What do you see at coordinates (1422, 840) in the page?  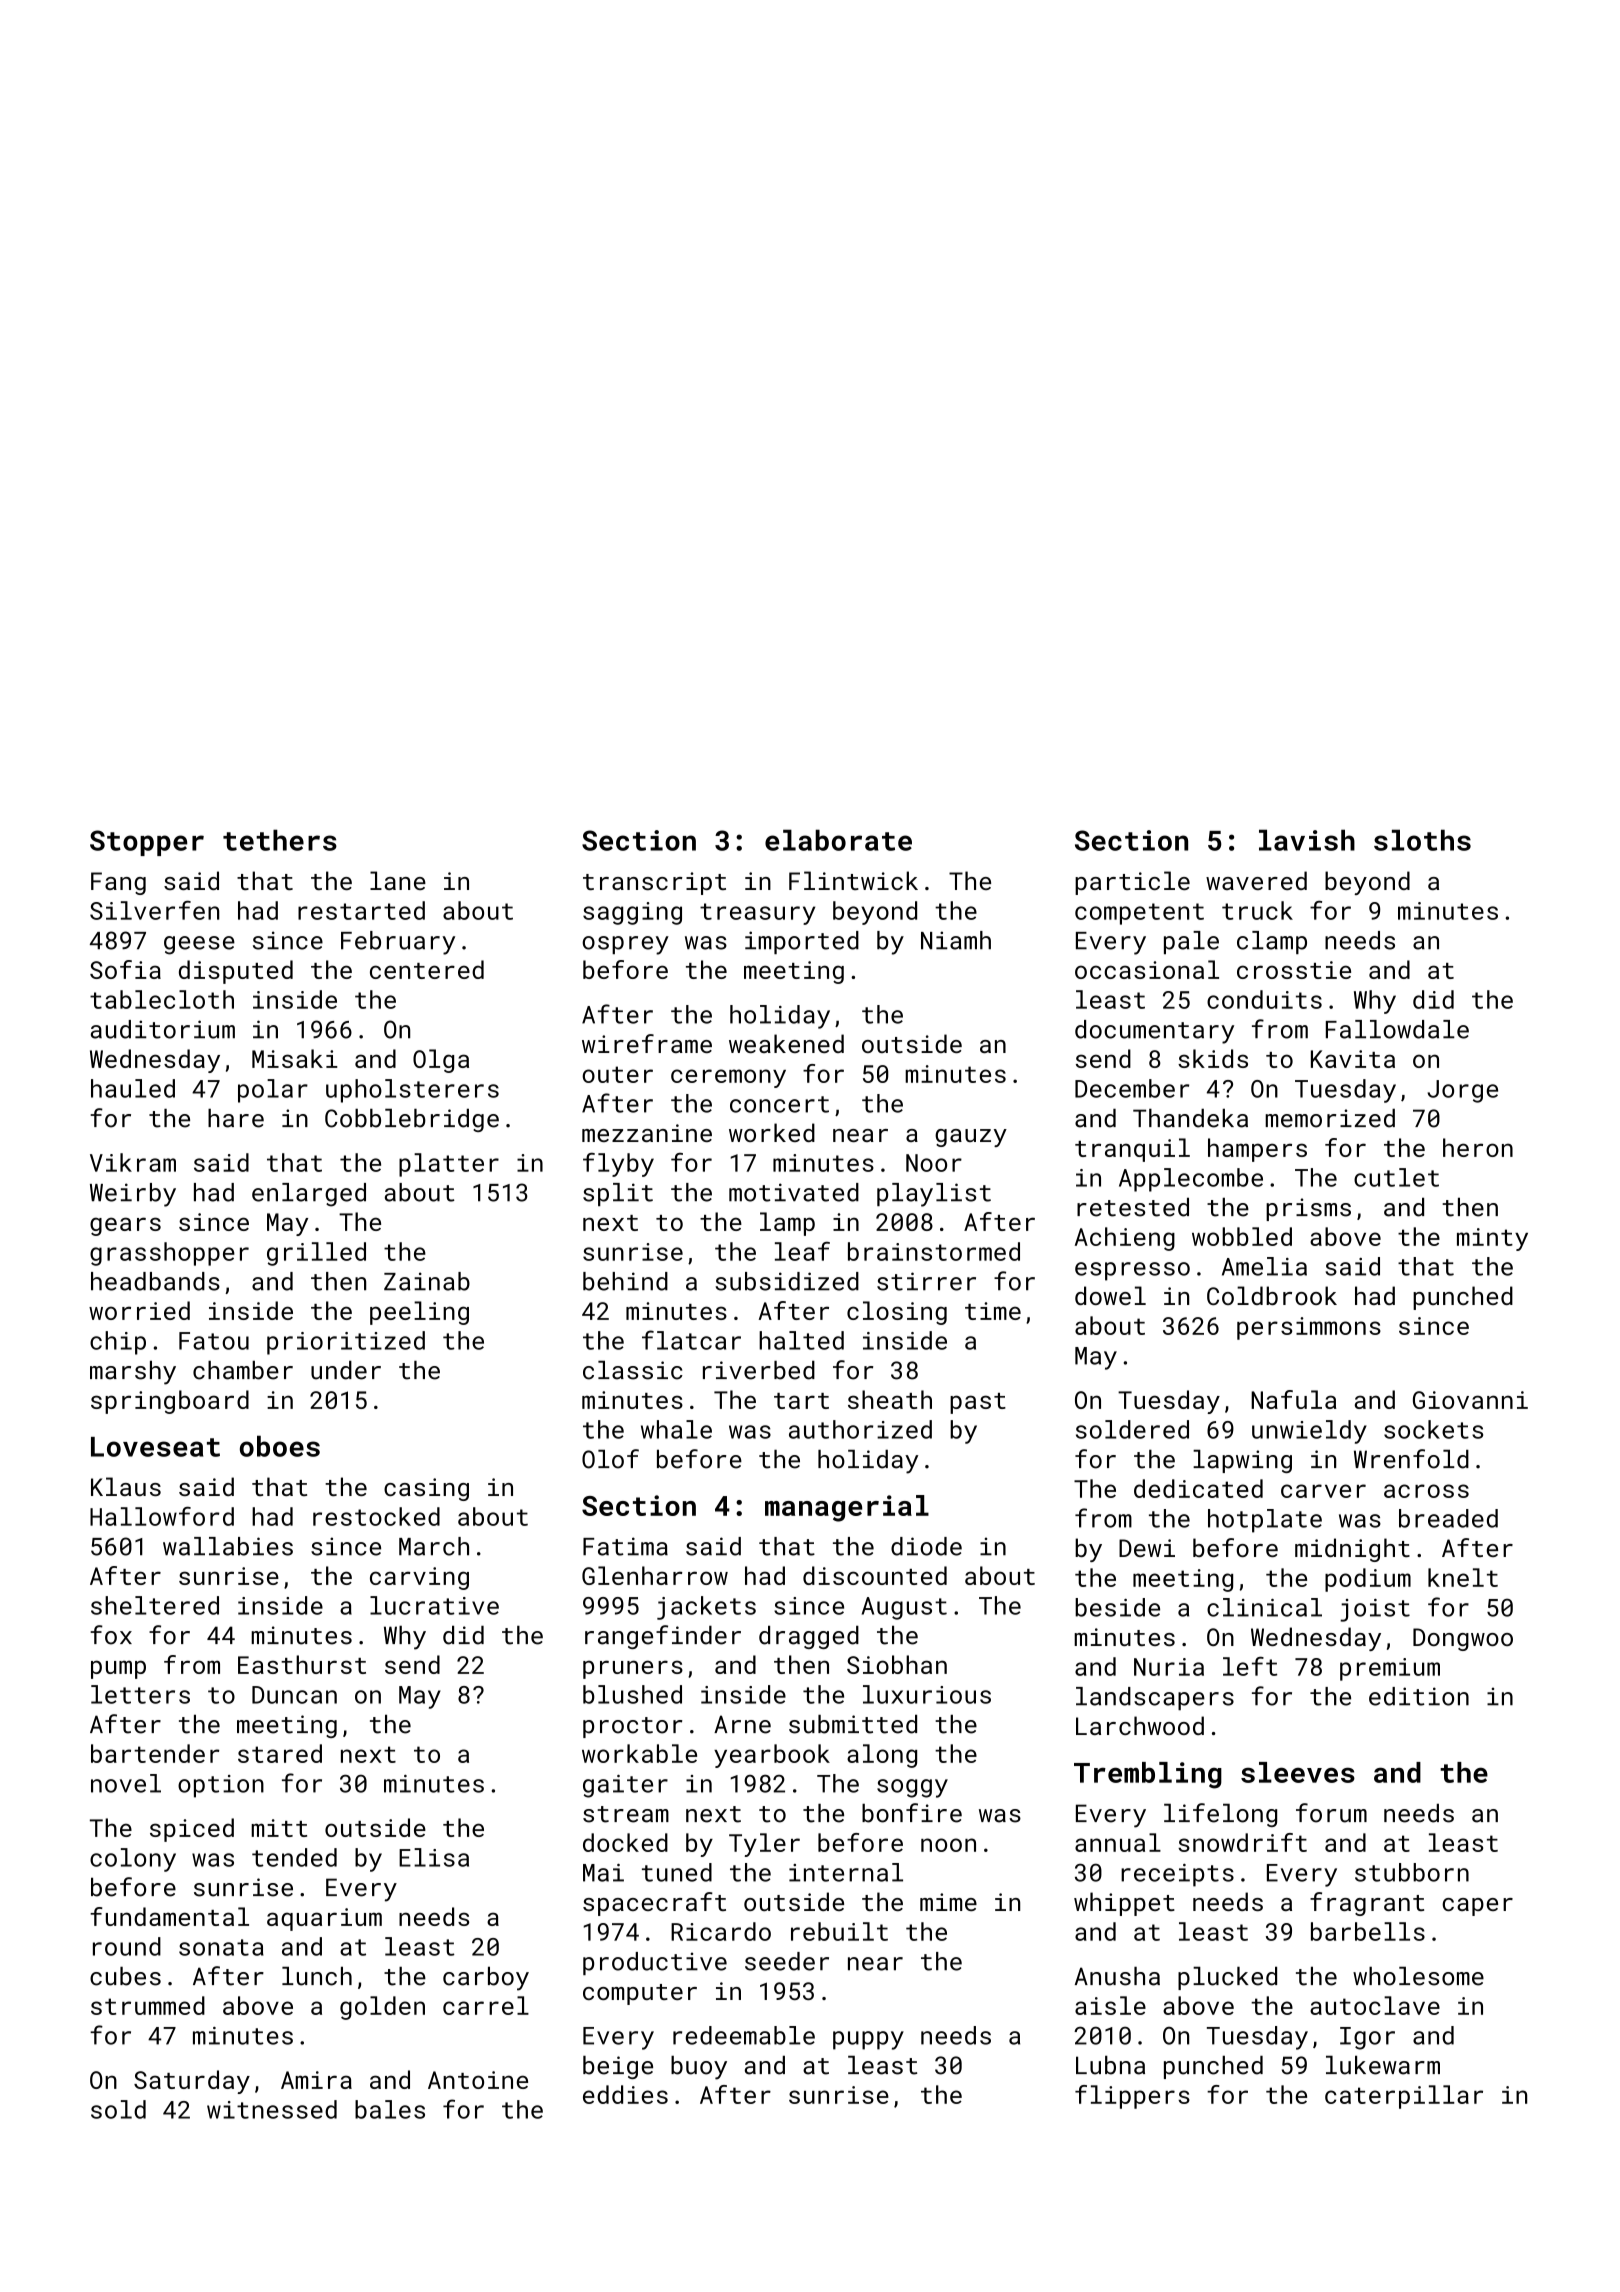 I see `sloths` at bounding box center [1422, 840].
